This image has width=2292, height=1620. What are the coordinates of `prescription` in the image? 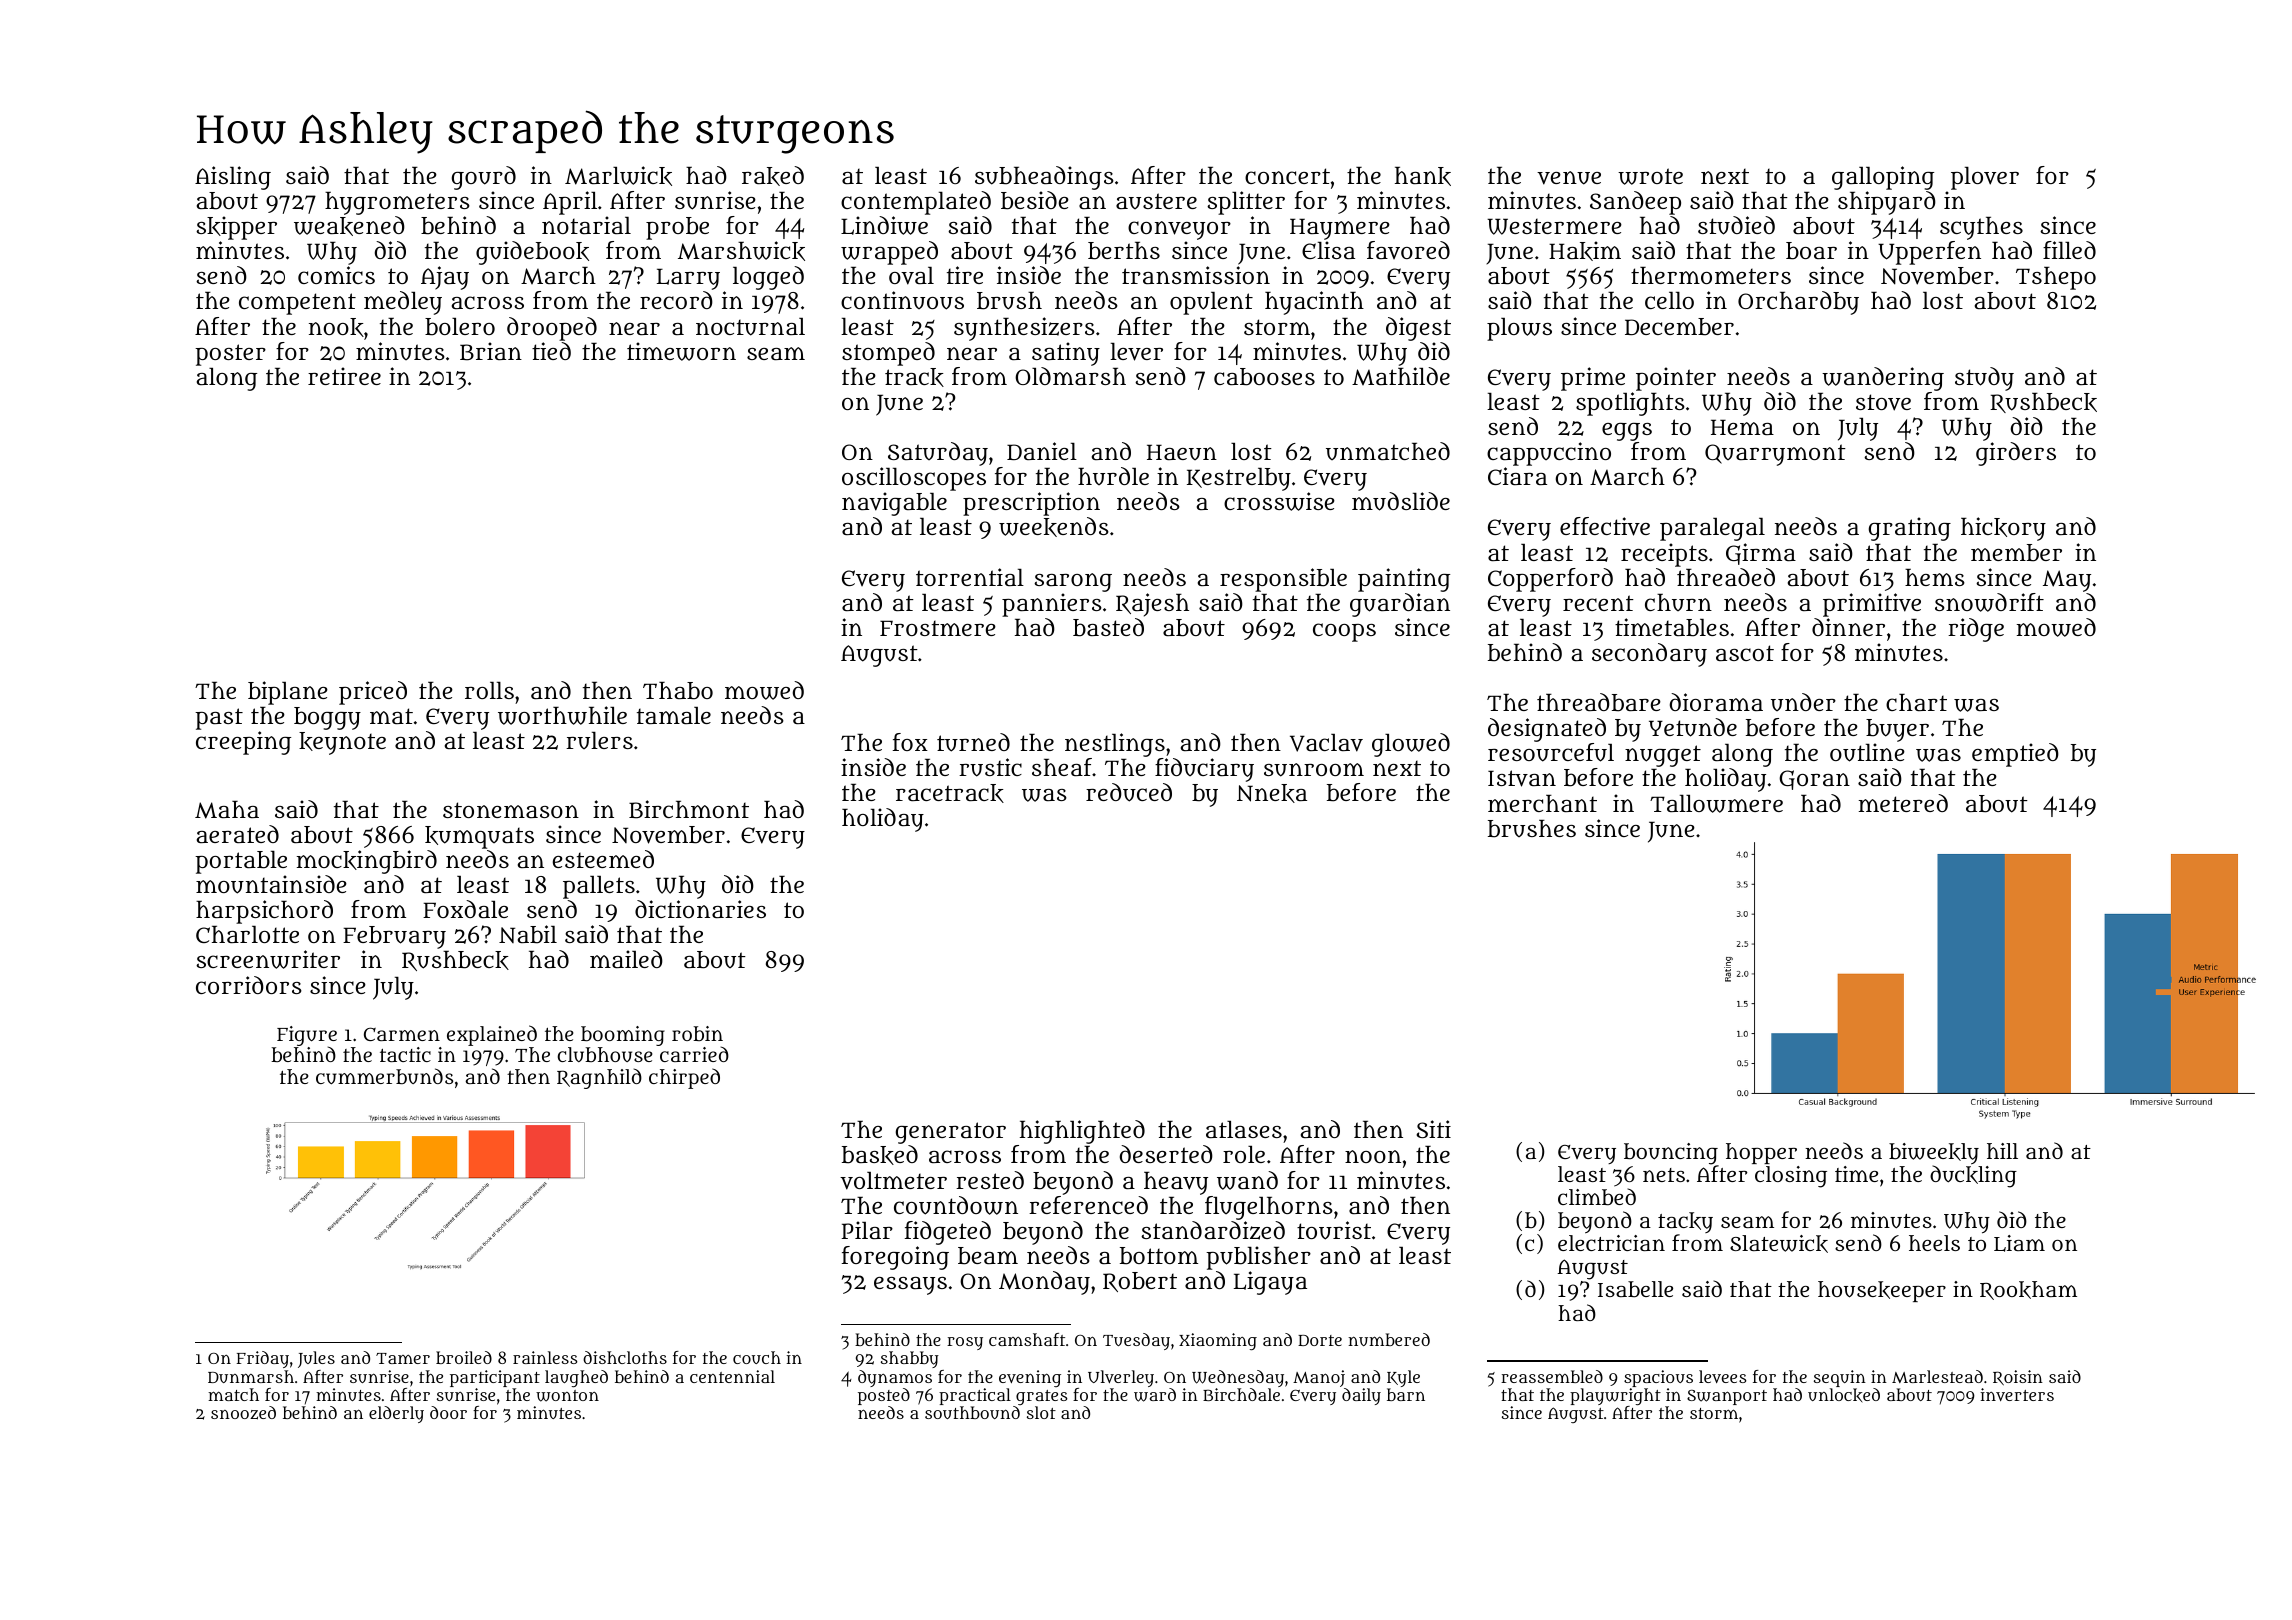 It's located at (1031, 504).
